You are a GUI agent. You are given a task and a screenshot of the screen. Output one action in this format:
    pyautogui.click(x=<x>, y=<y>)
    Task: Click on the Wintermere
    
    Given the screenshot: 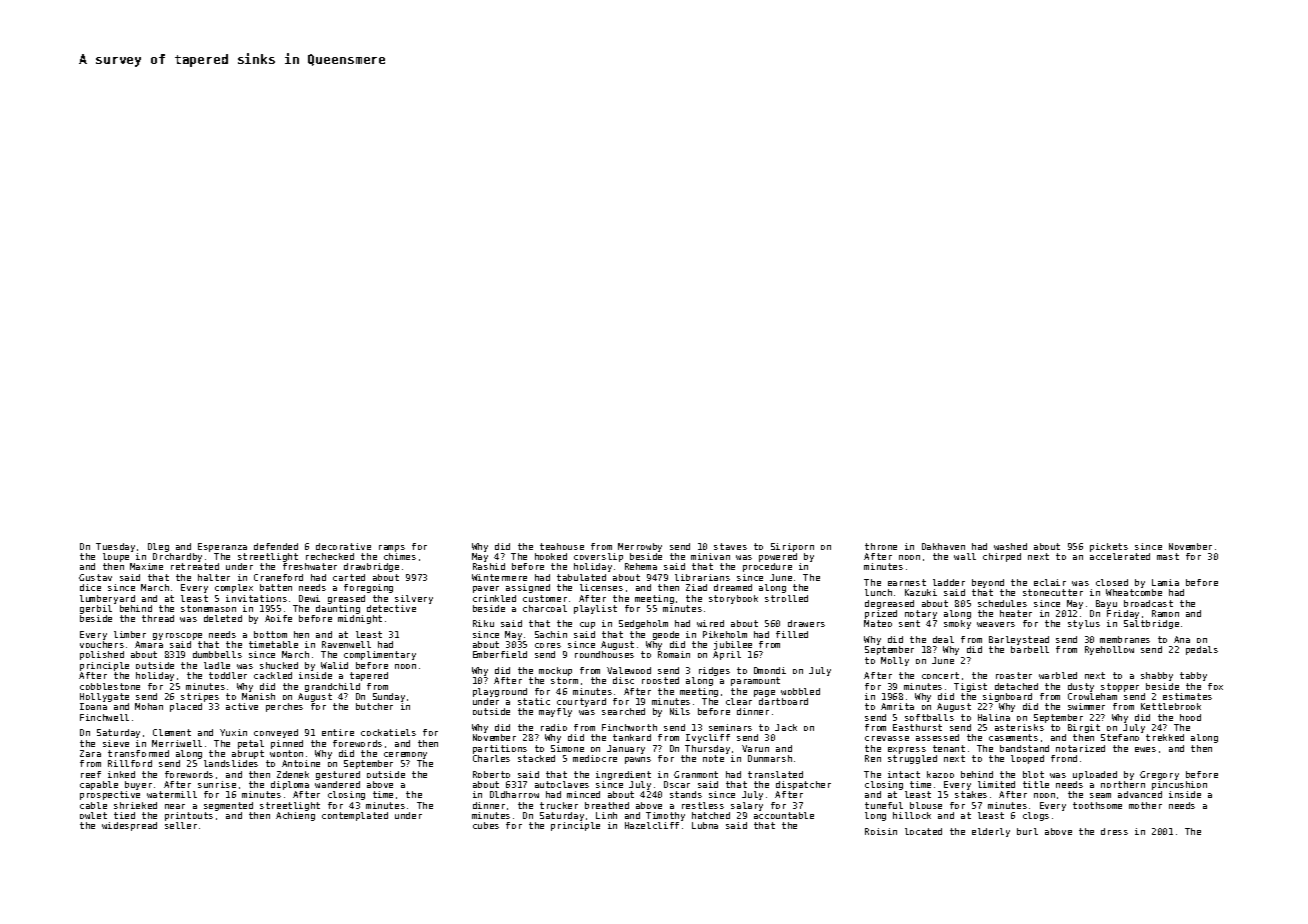 What is the action you would take?
    pyautogui.click(x=499, y=577)
